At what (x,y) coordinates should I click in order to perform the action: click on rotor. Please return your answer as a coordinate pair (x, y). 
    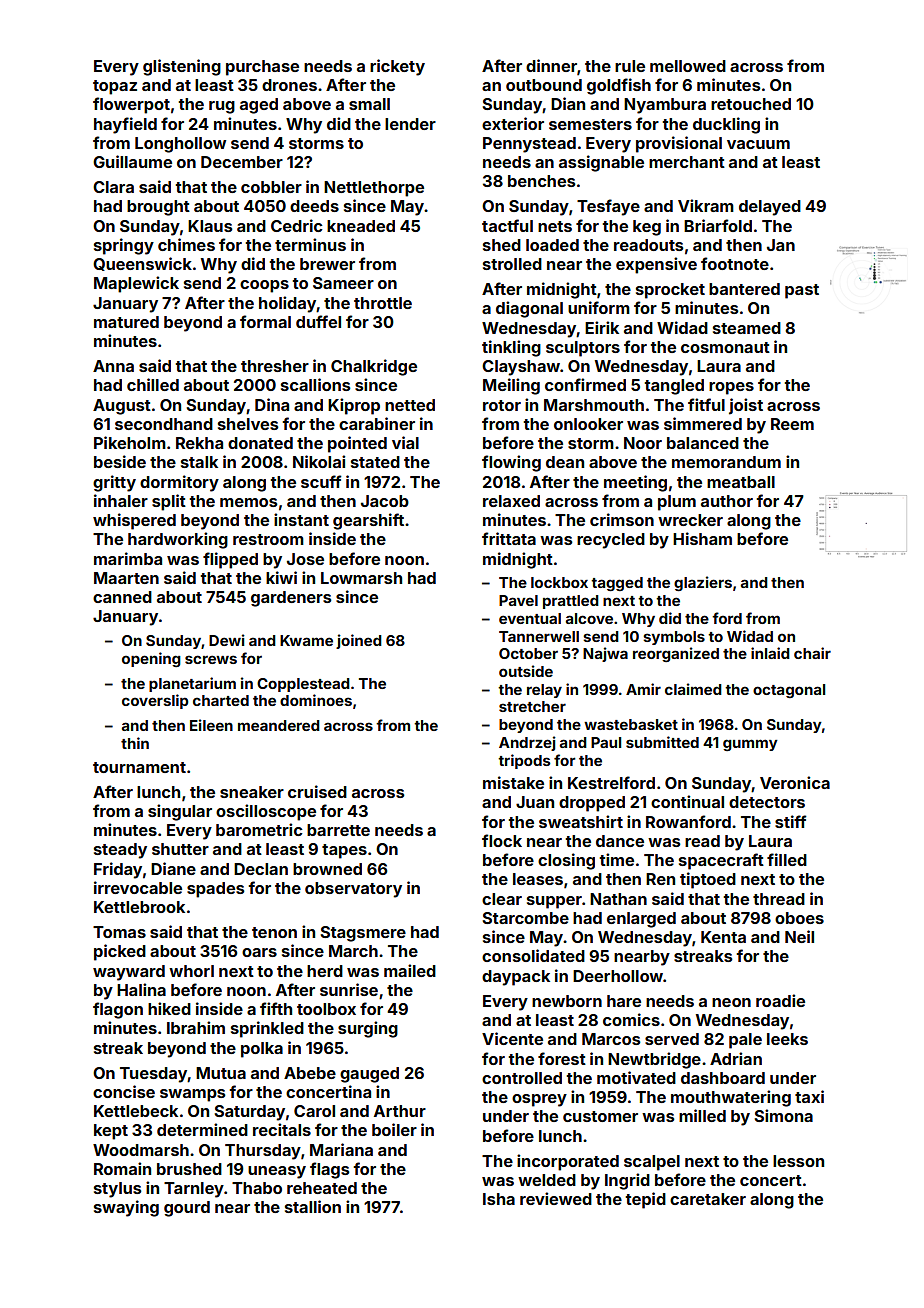
    Looking at the image, I should click on (502, 405).
